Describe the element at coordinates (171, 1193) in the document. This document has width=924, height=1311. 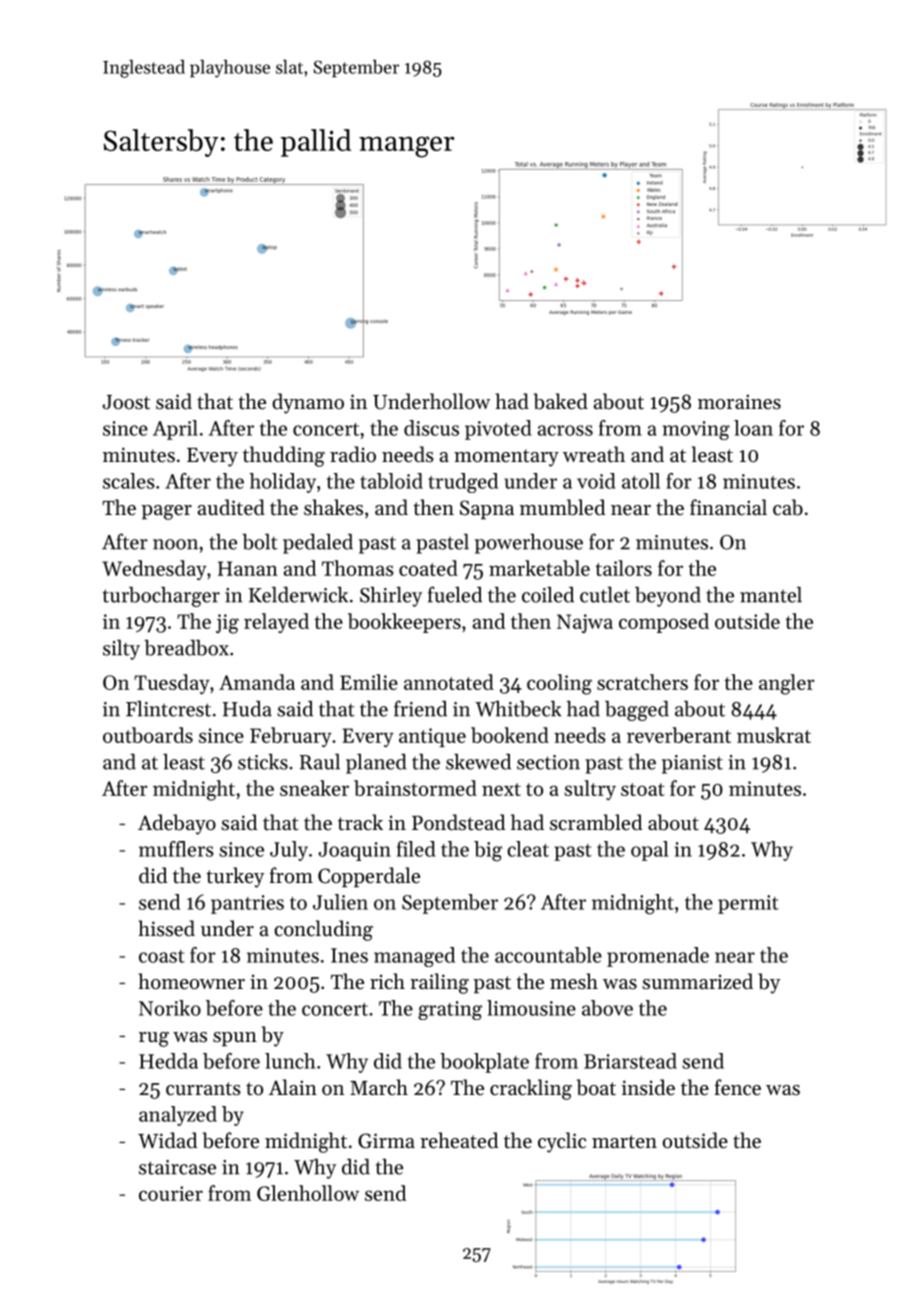
I see `courier` at that location.
